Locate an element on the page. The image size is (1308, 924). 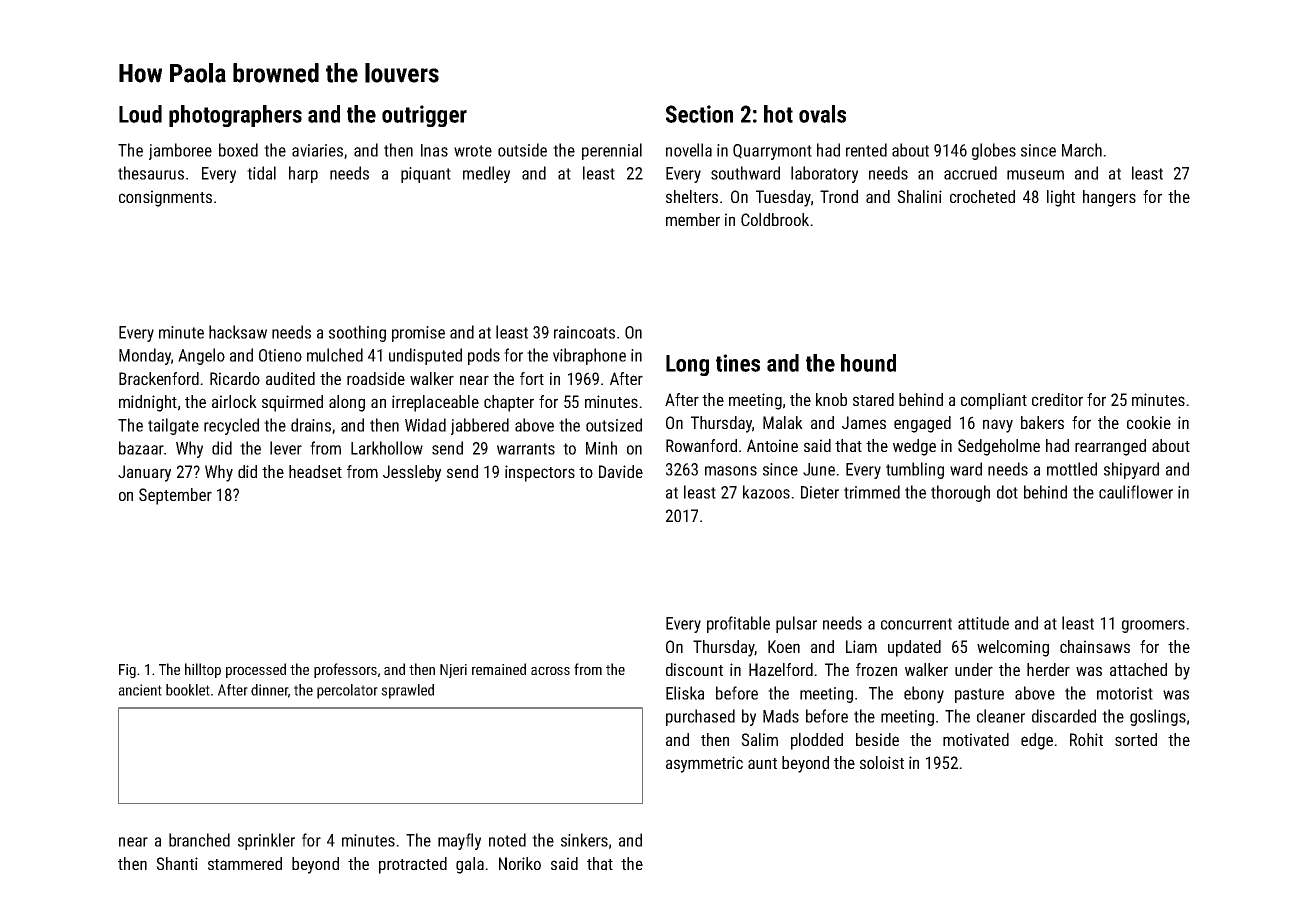
Widad is located at coordinates (425, 425).
